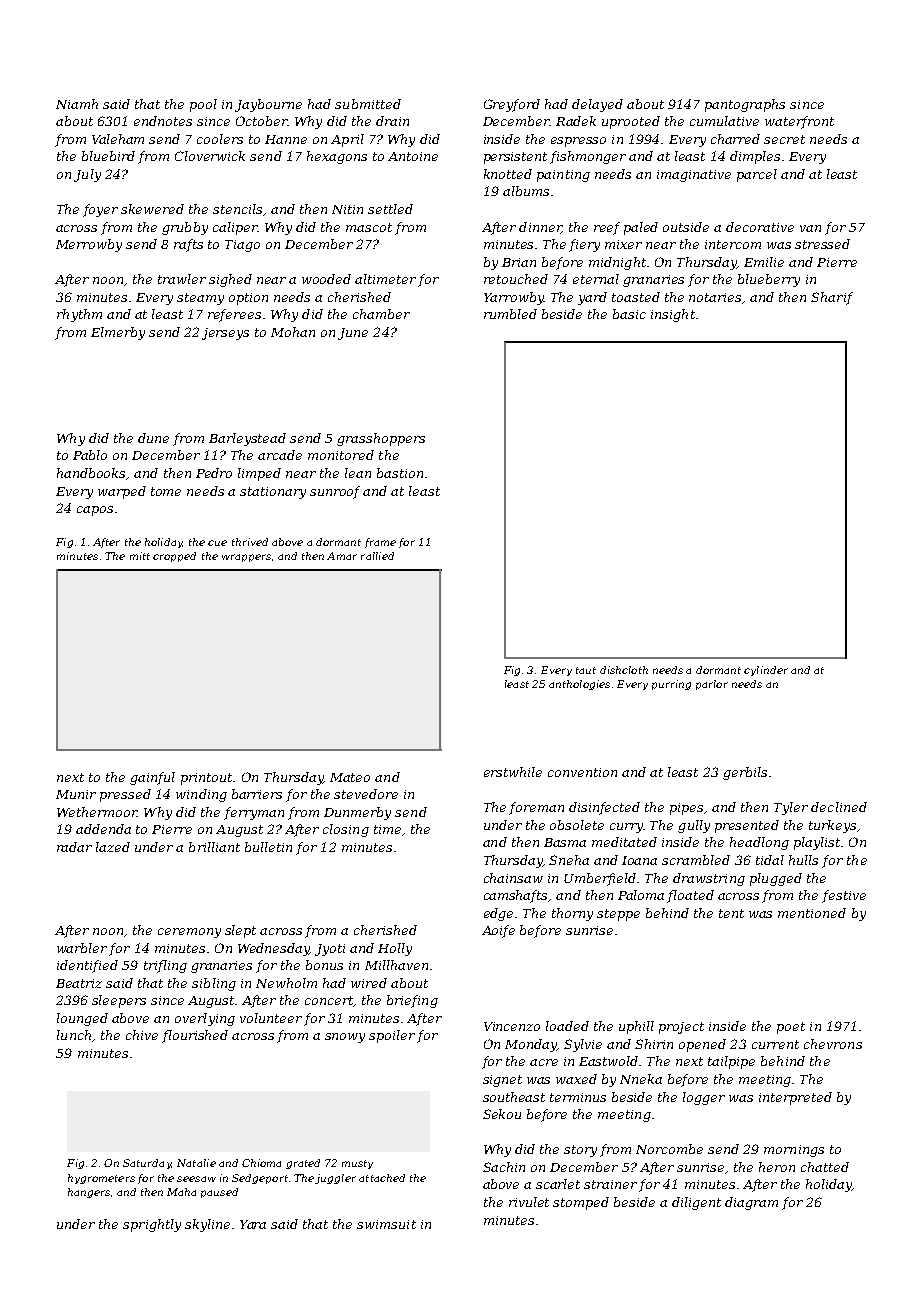  I want to click on stevedore, so click(366, 794).
